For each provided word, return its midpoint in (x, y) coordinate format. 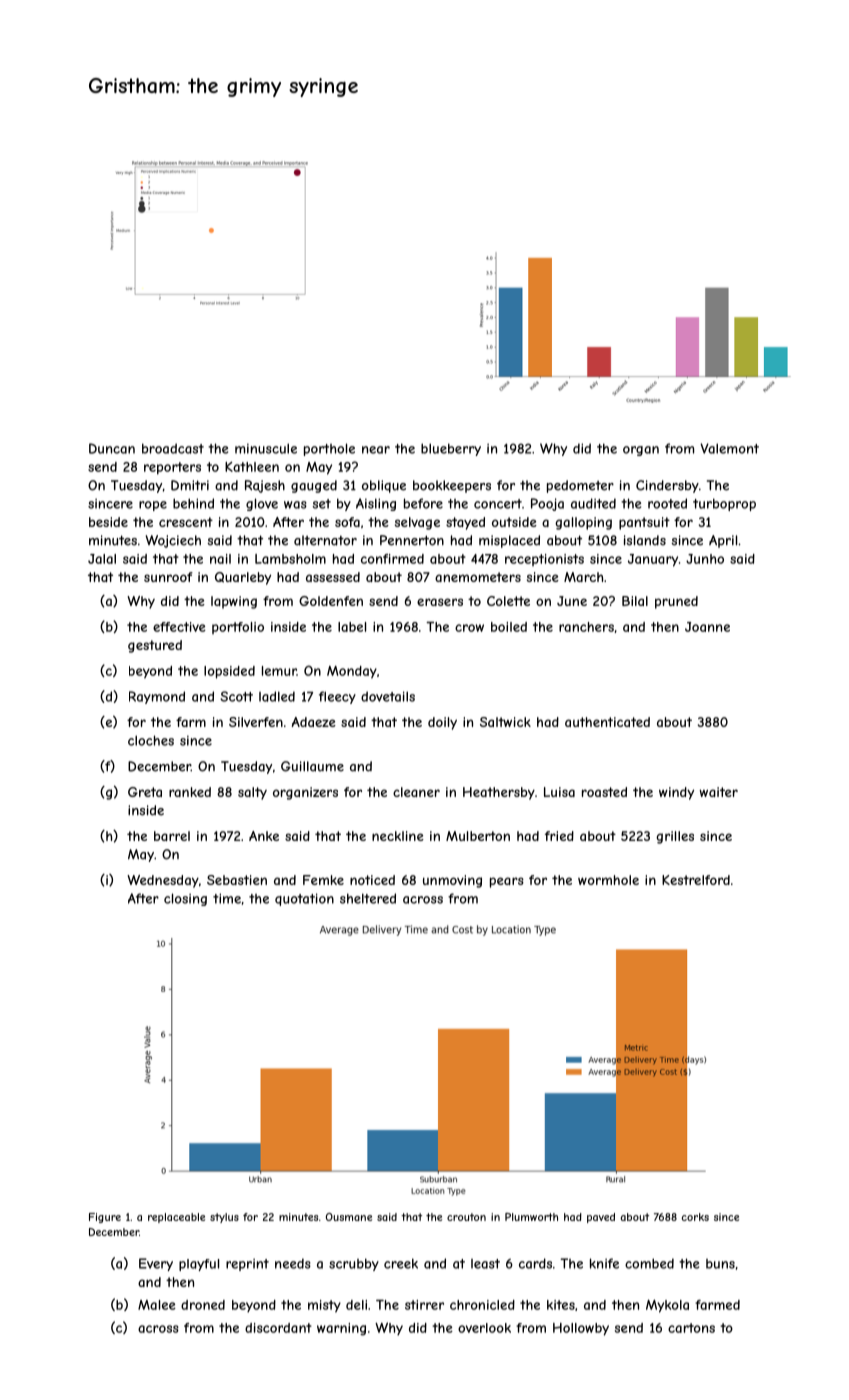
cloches (151, 740)
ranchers (586, 627)
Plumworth (531, 1217)
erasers (440, 602)
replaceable (176, 1218)
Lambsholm (290, 559)
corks (695, 1217)
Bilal (635, 601)
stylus (224, 1218)
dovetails (388, 696)
